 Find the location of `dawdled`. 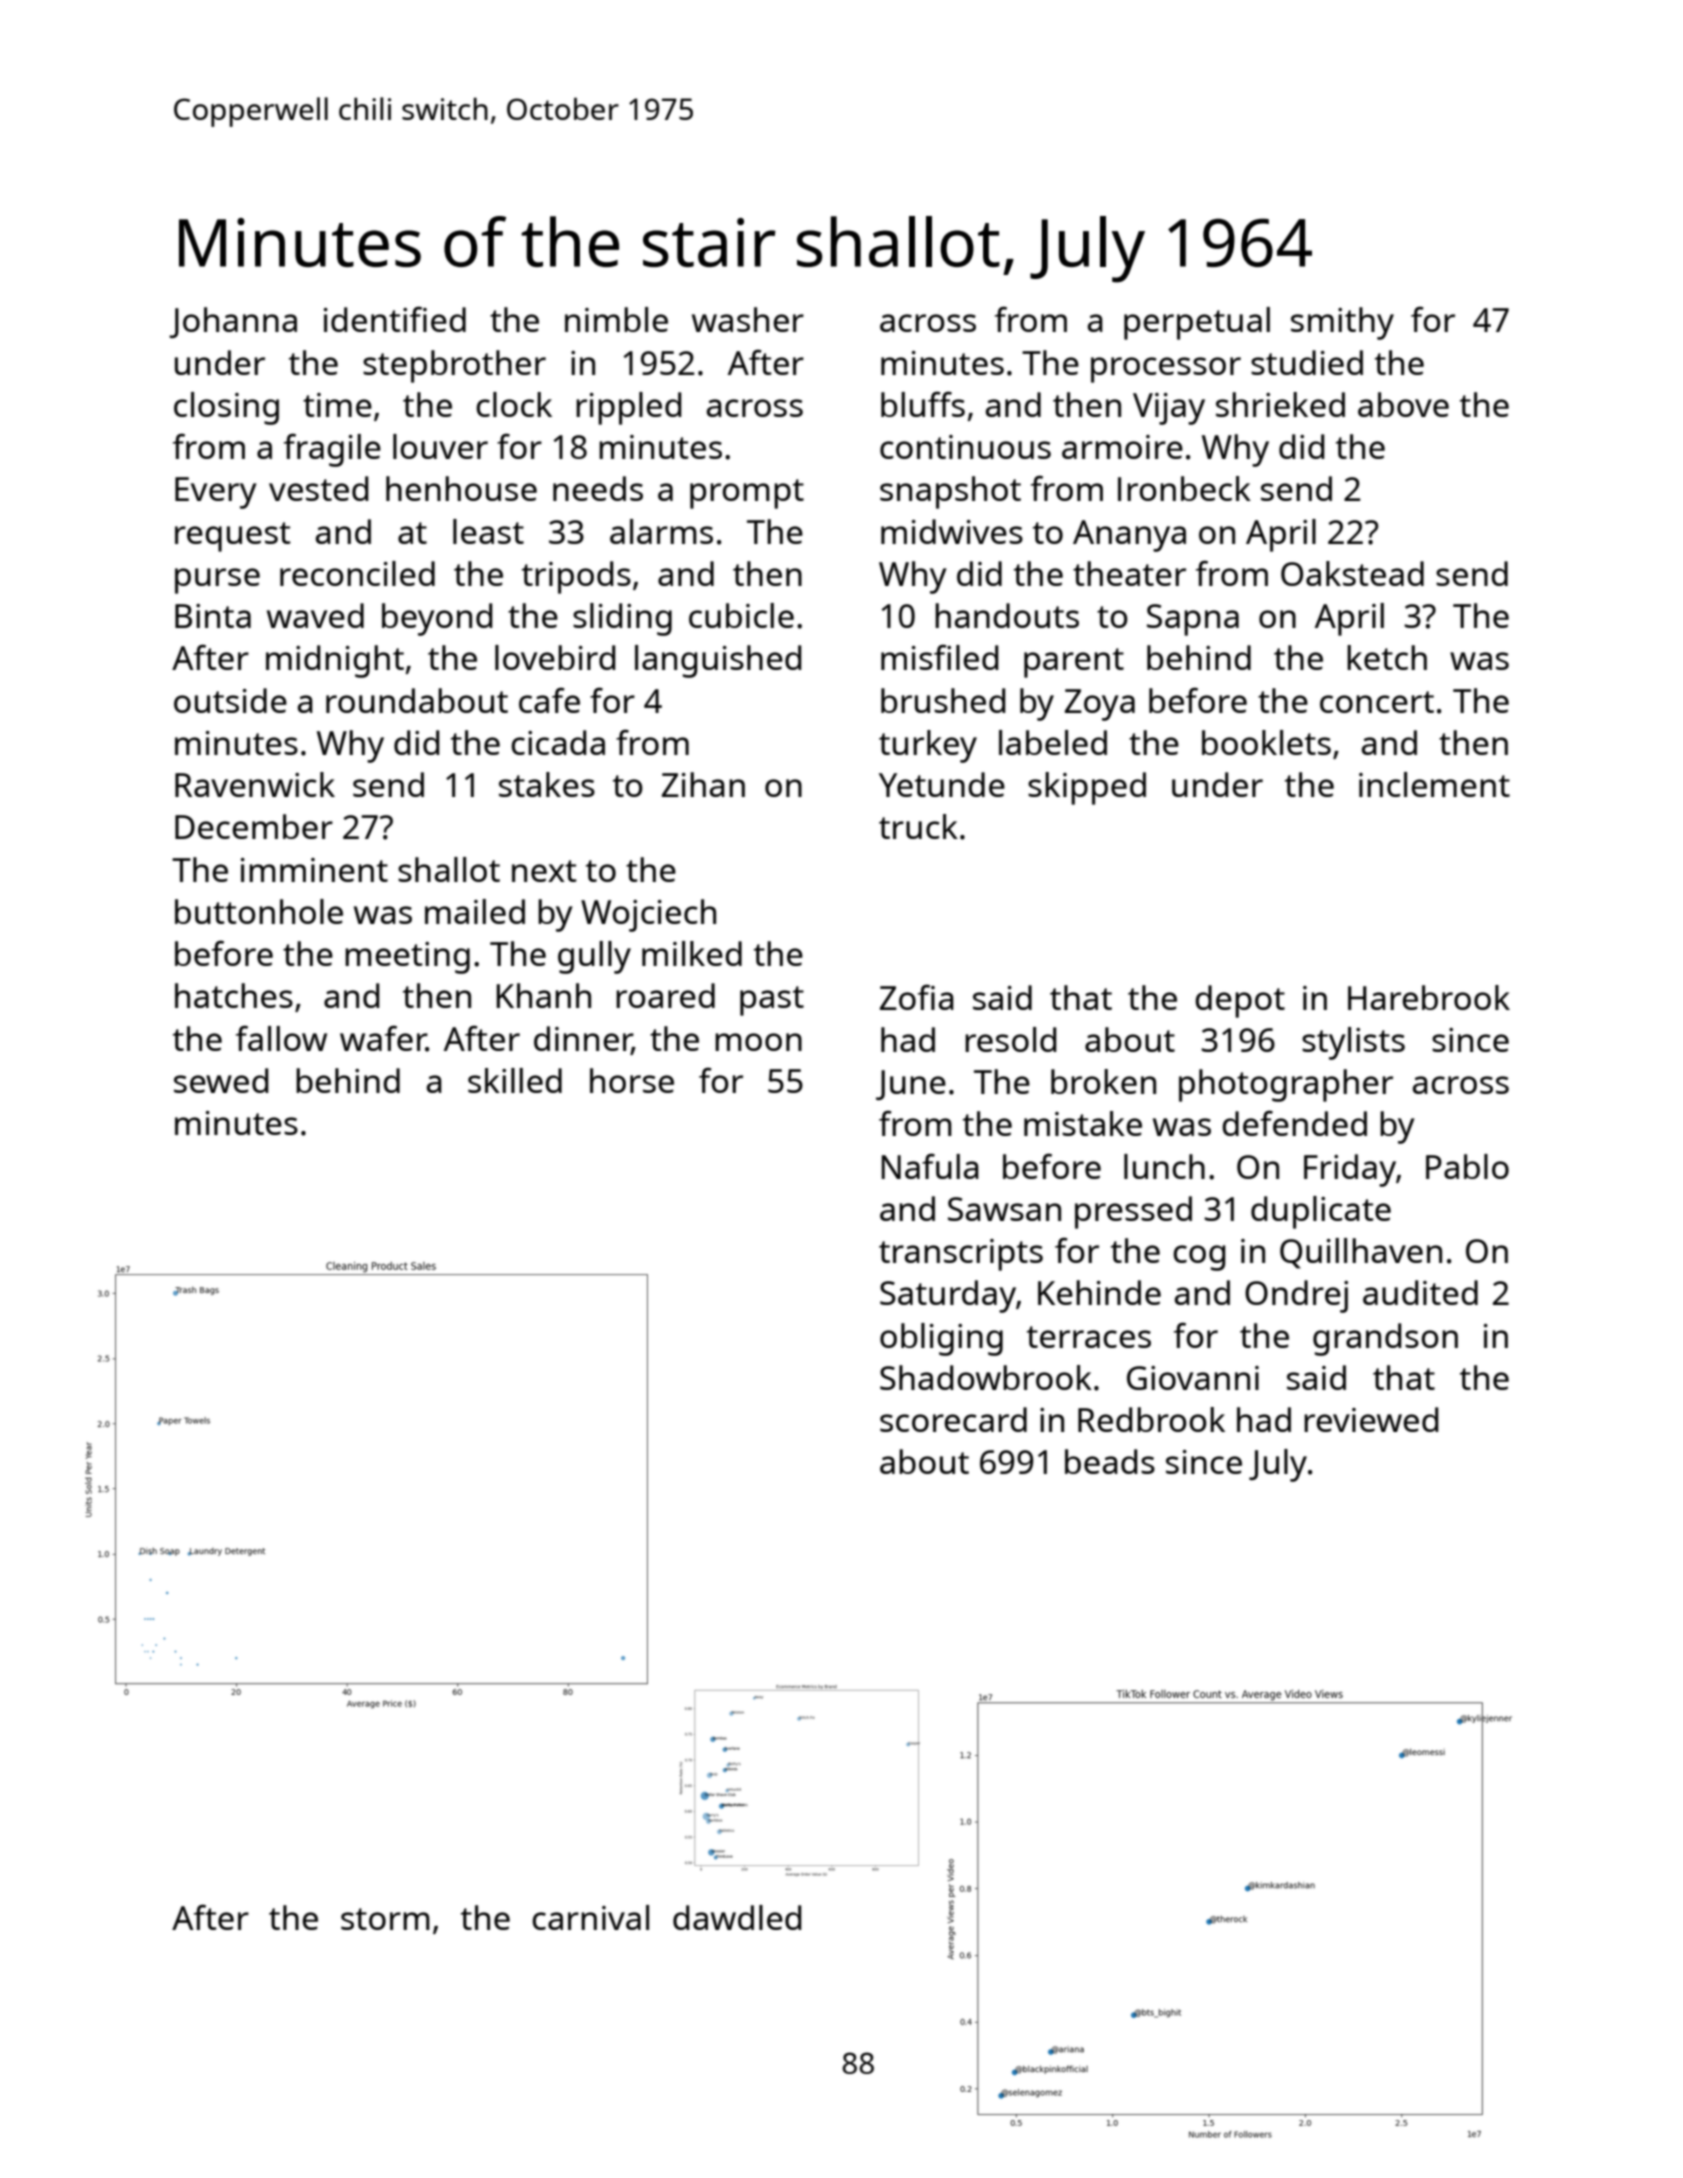

dawdled is located at coordinates (737, 1917).
